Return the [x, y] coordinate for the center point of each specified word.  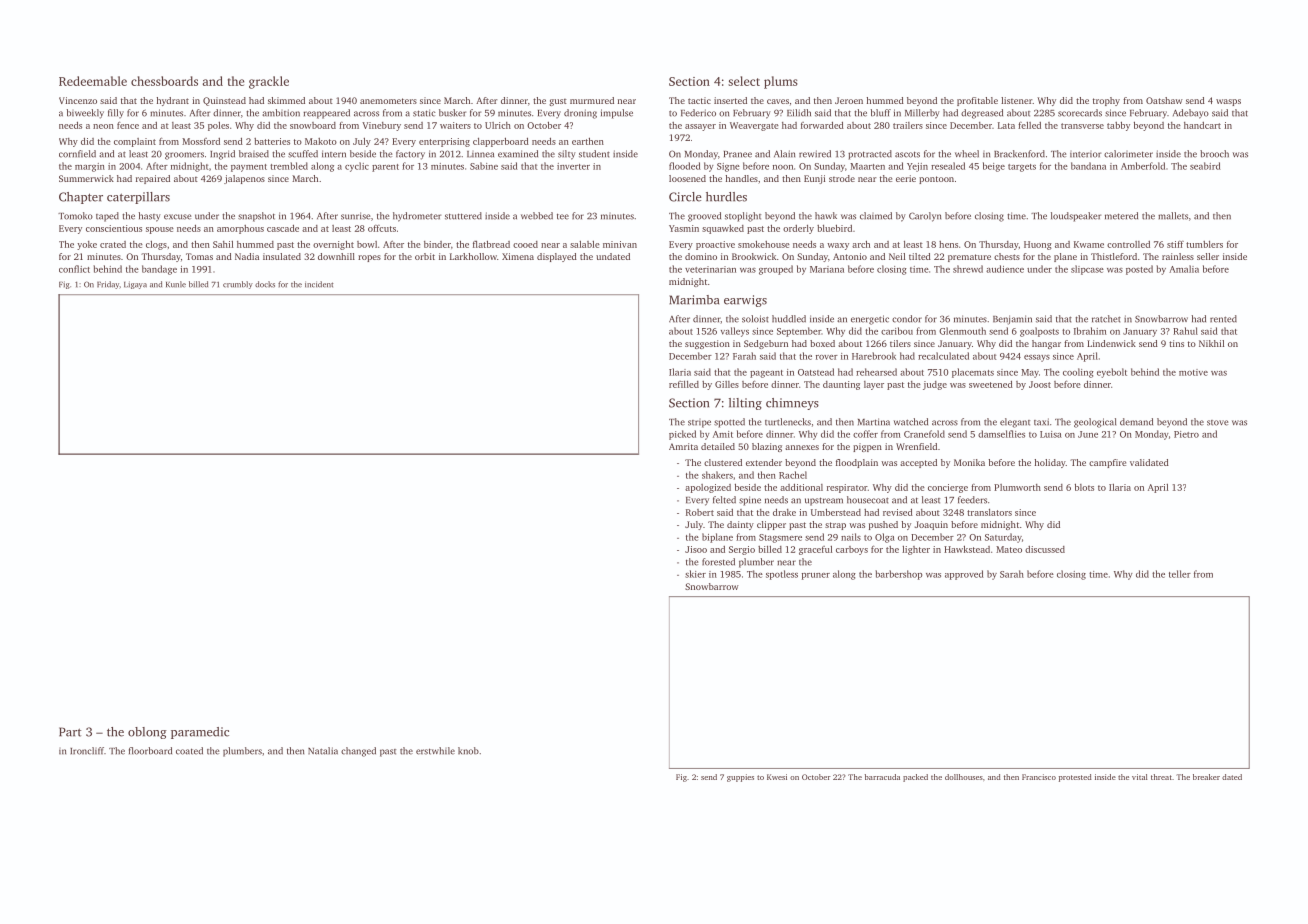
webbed [537, 216]
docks [265, 284]
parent [385, 168]
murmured [592, 100]
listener [1016, 100]
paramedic [200, 733]
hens [948, 244]
